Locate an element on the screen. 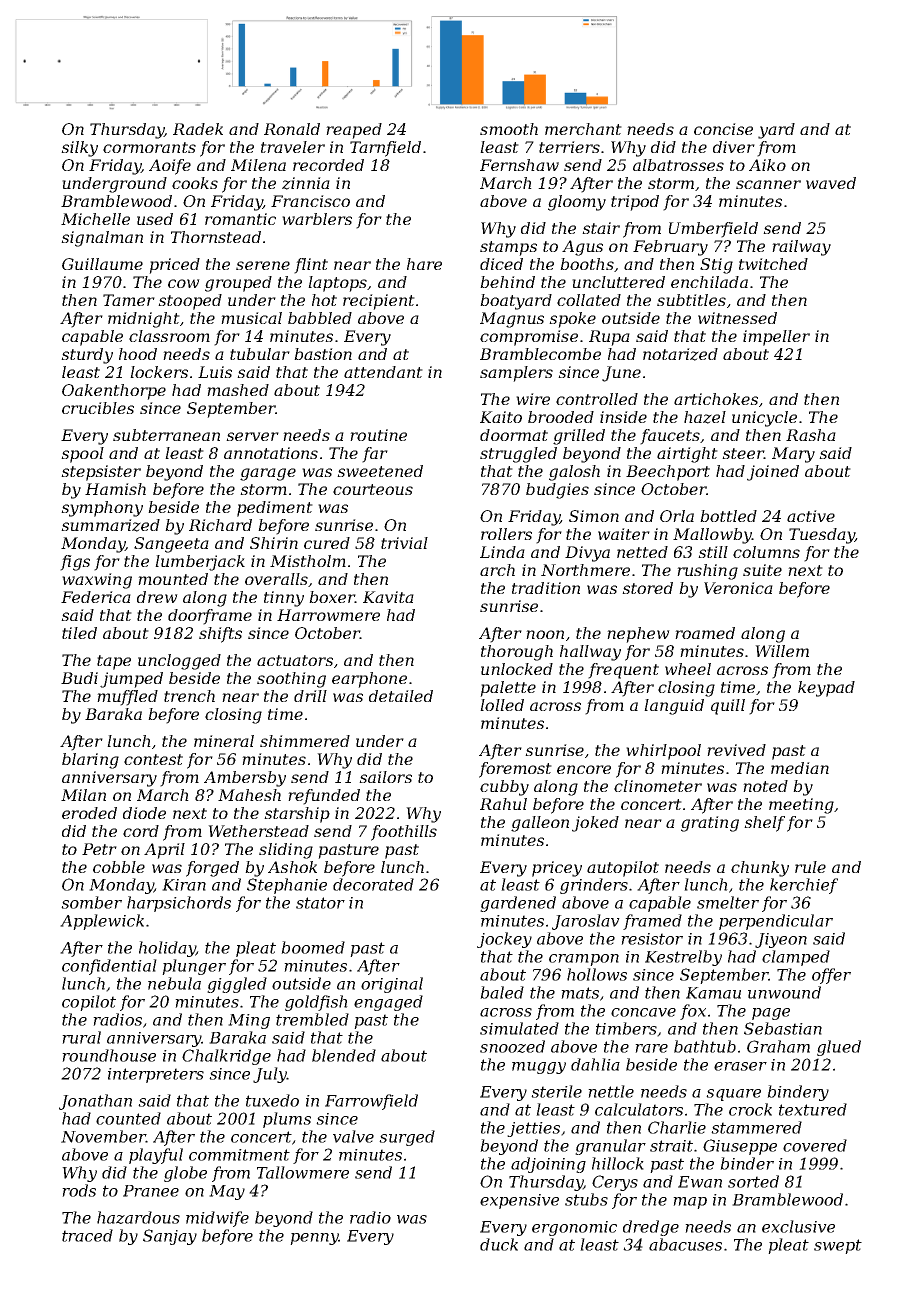 This screenshot has height=1308, width=924. Petr is located at coordinates (99, 849).
